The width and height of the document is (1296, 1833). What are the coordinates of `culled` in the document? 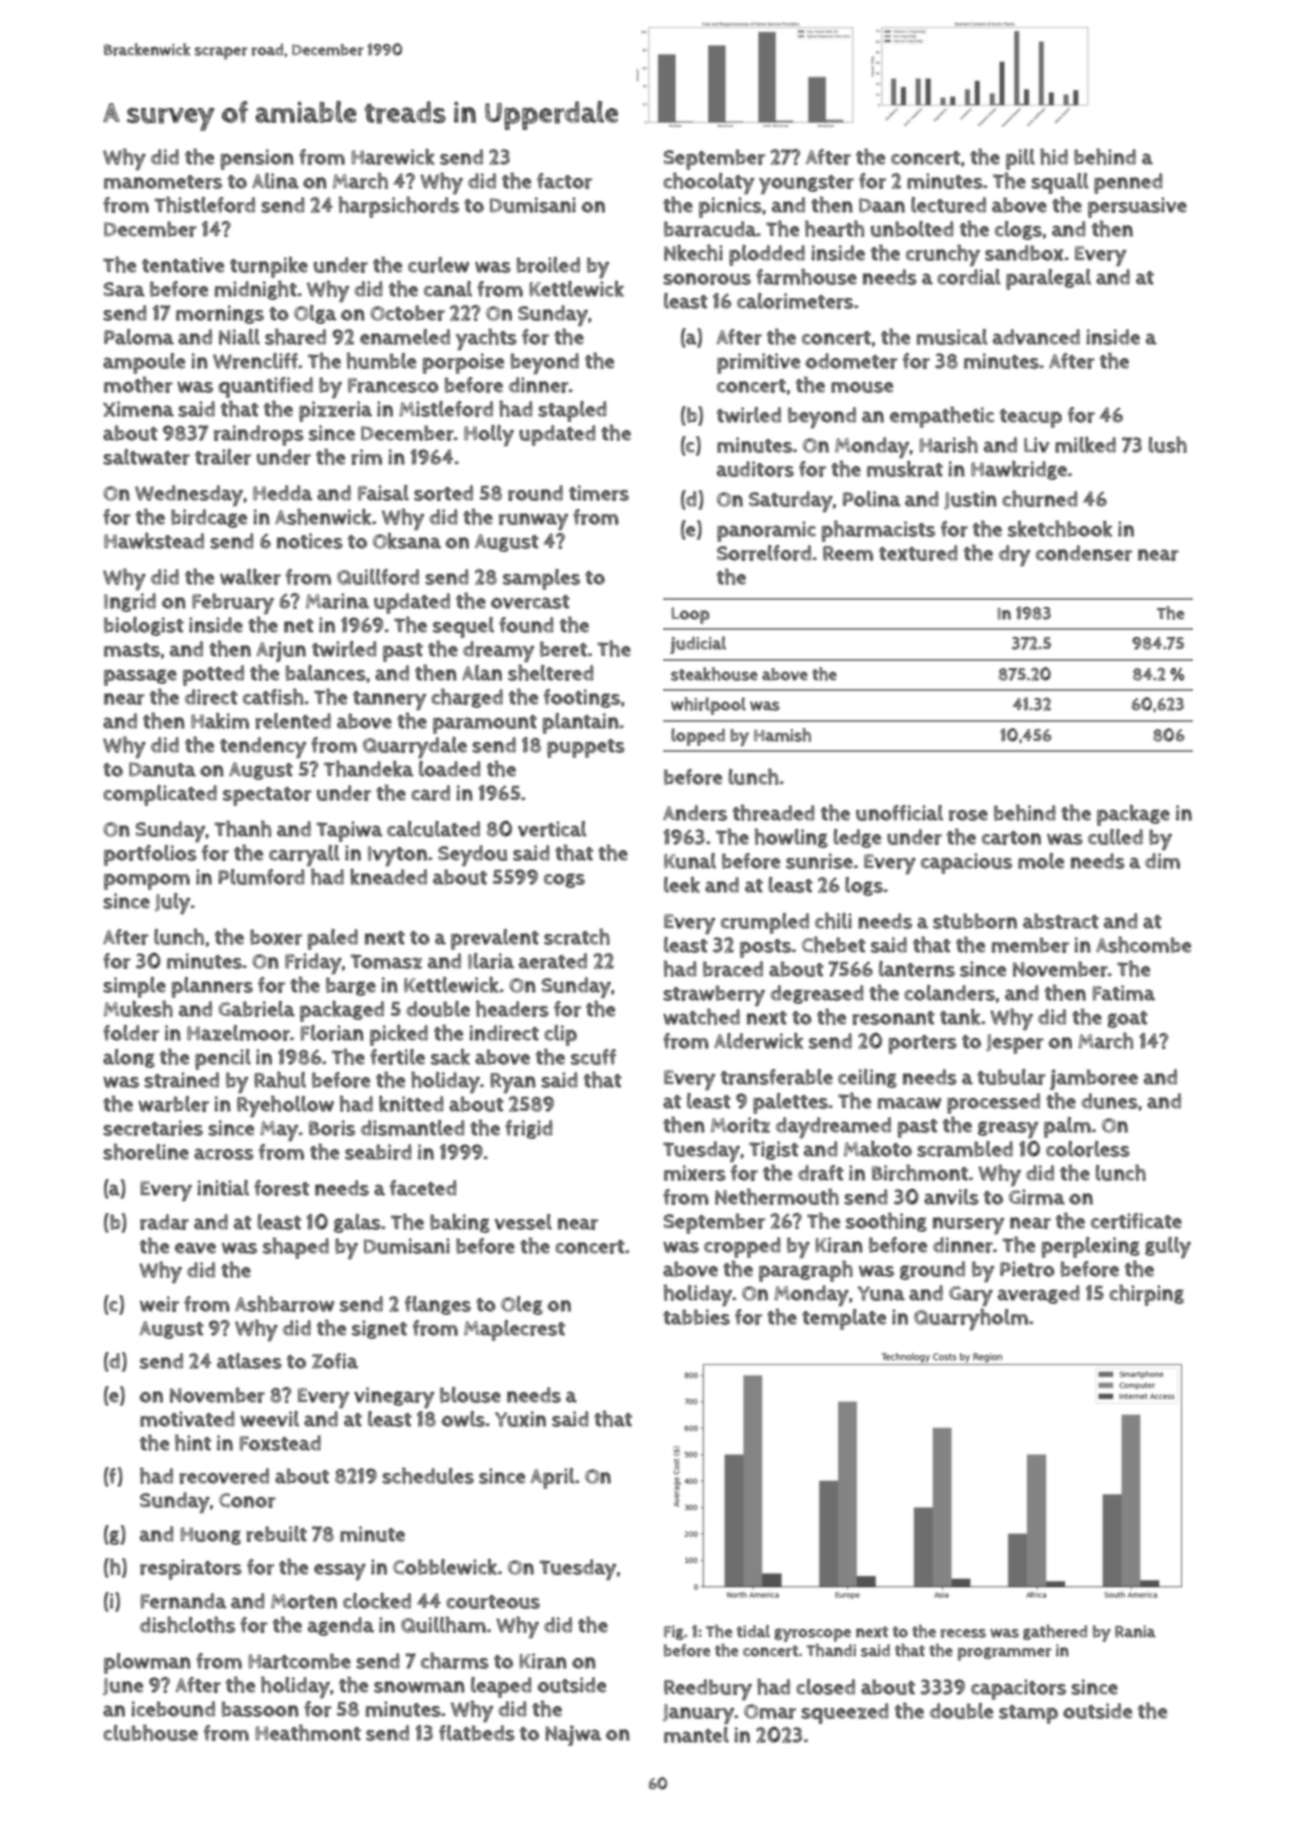 It's located at (1115, 837).
